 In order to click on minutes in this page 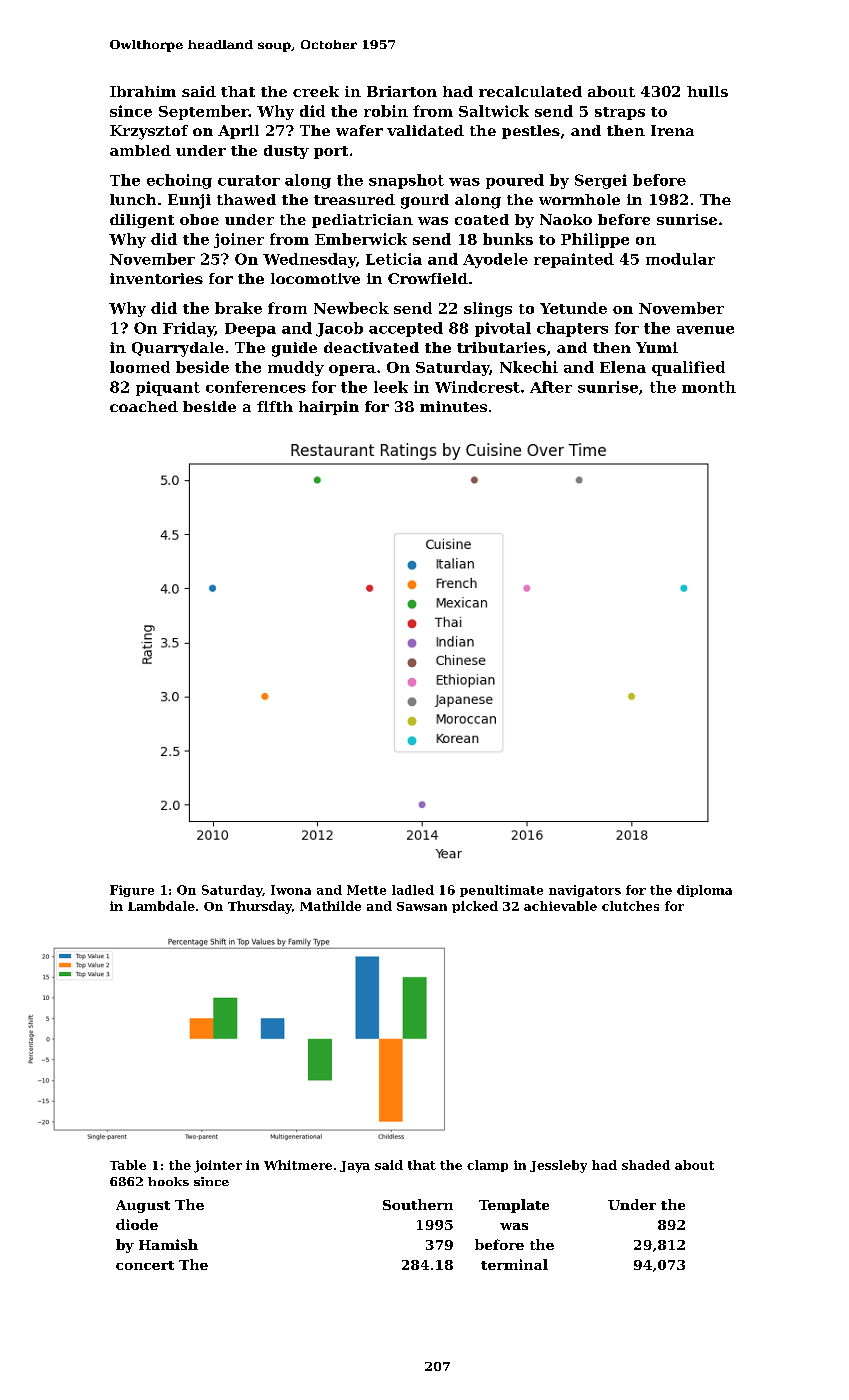, I will do `click(453, 406)`.
